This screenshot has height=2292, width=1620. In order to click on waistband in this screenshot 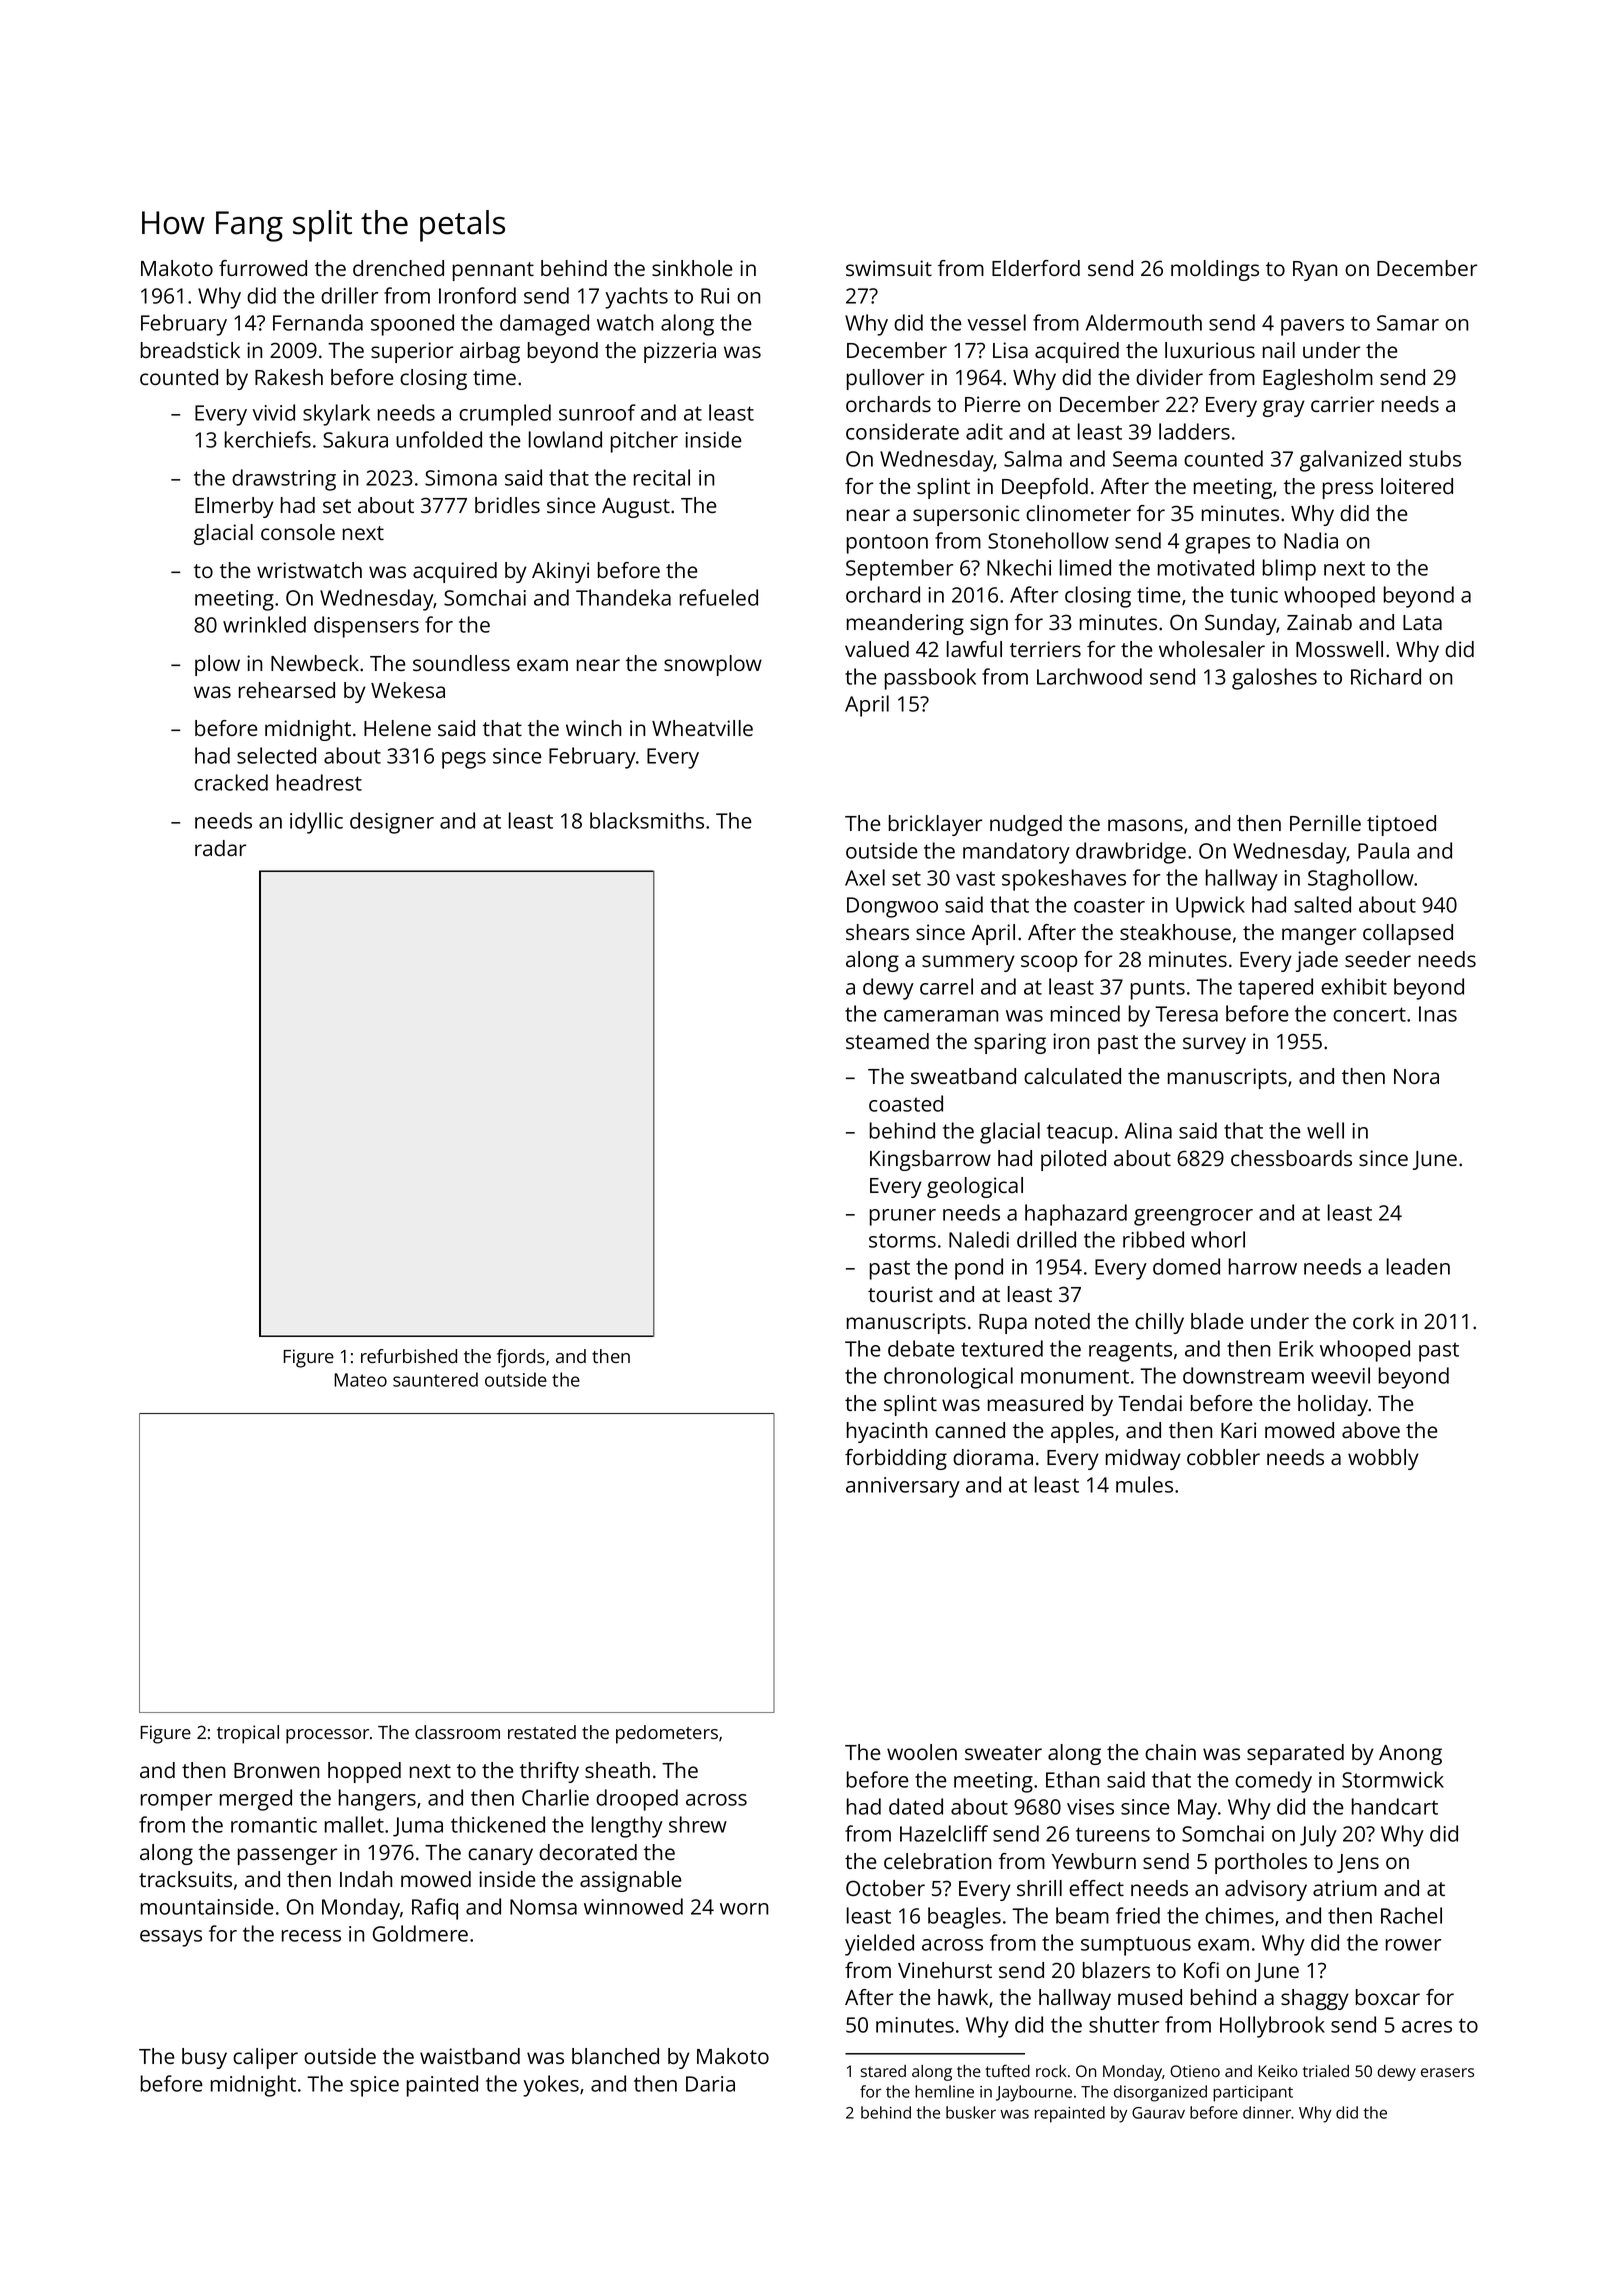, I will do `click(470, 2056)`.
